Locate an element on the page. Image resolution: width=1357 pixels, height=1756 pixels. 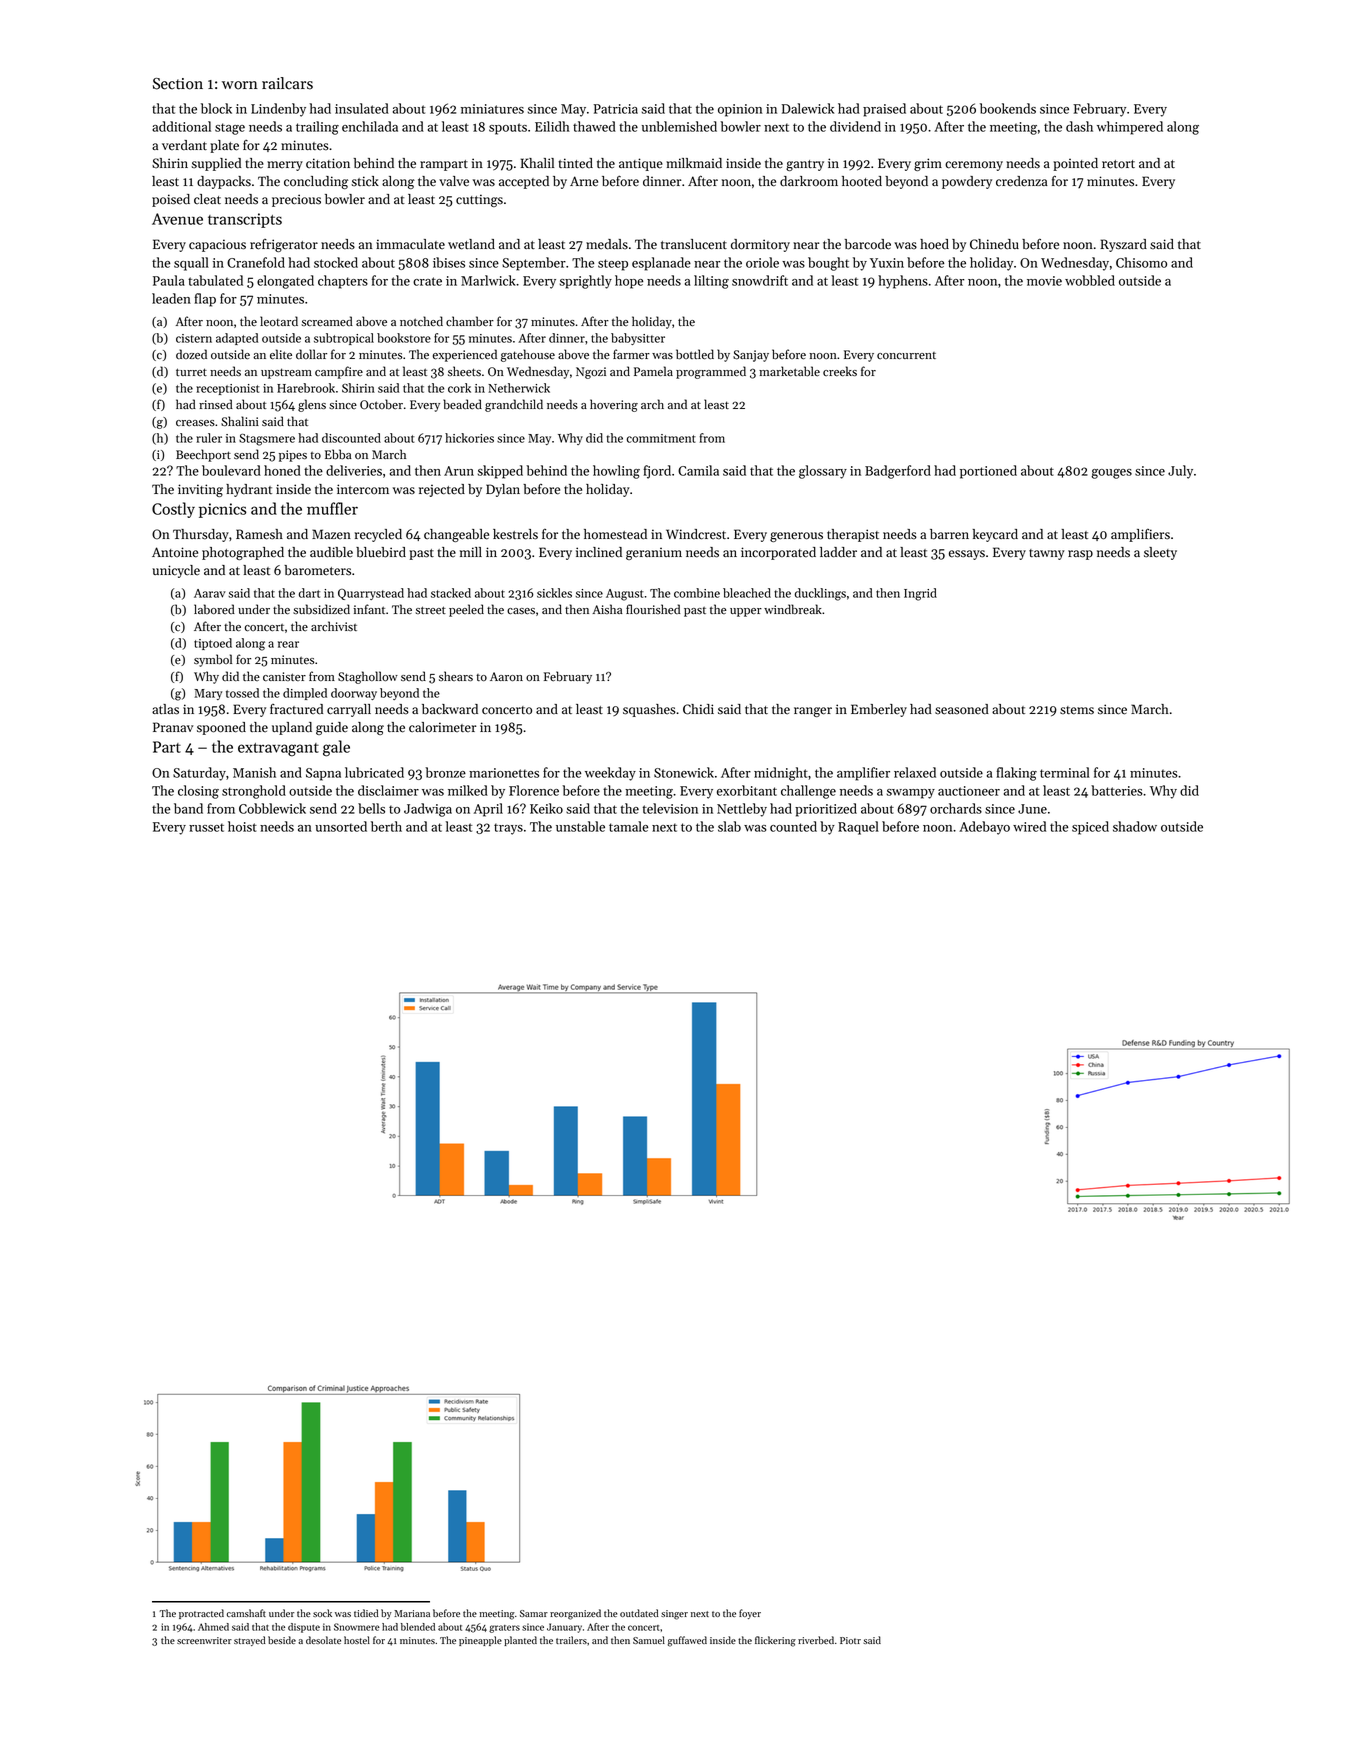
Section is located at coordinates (178, 84).
